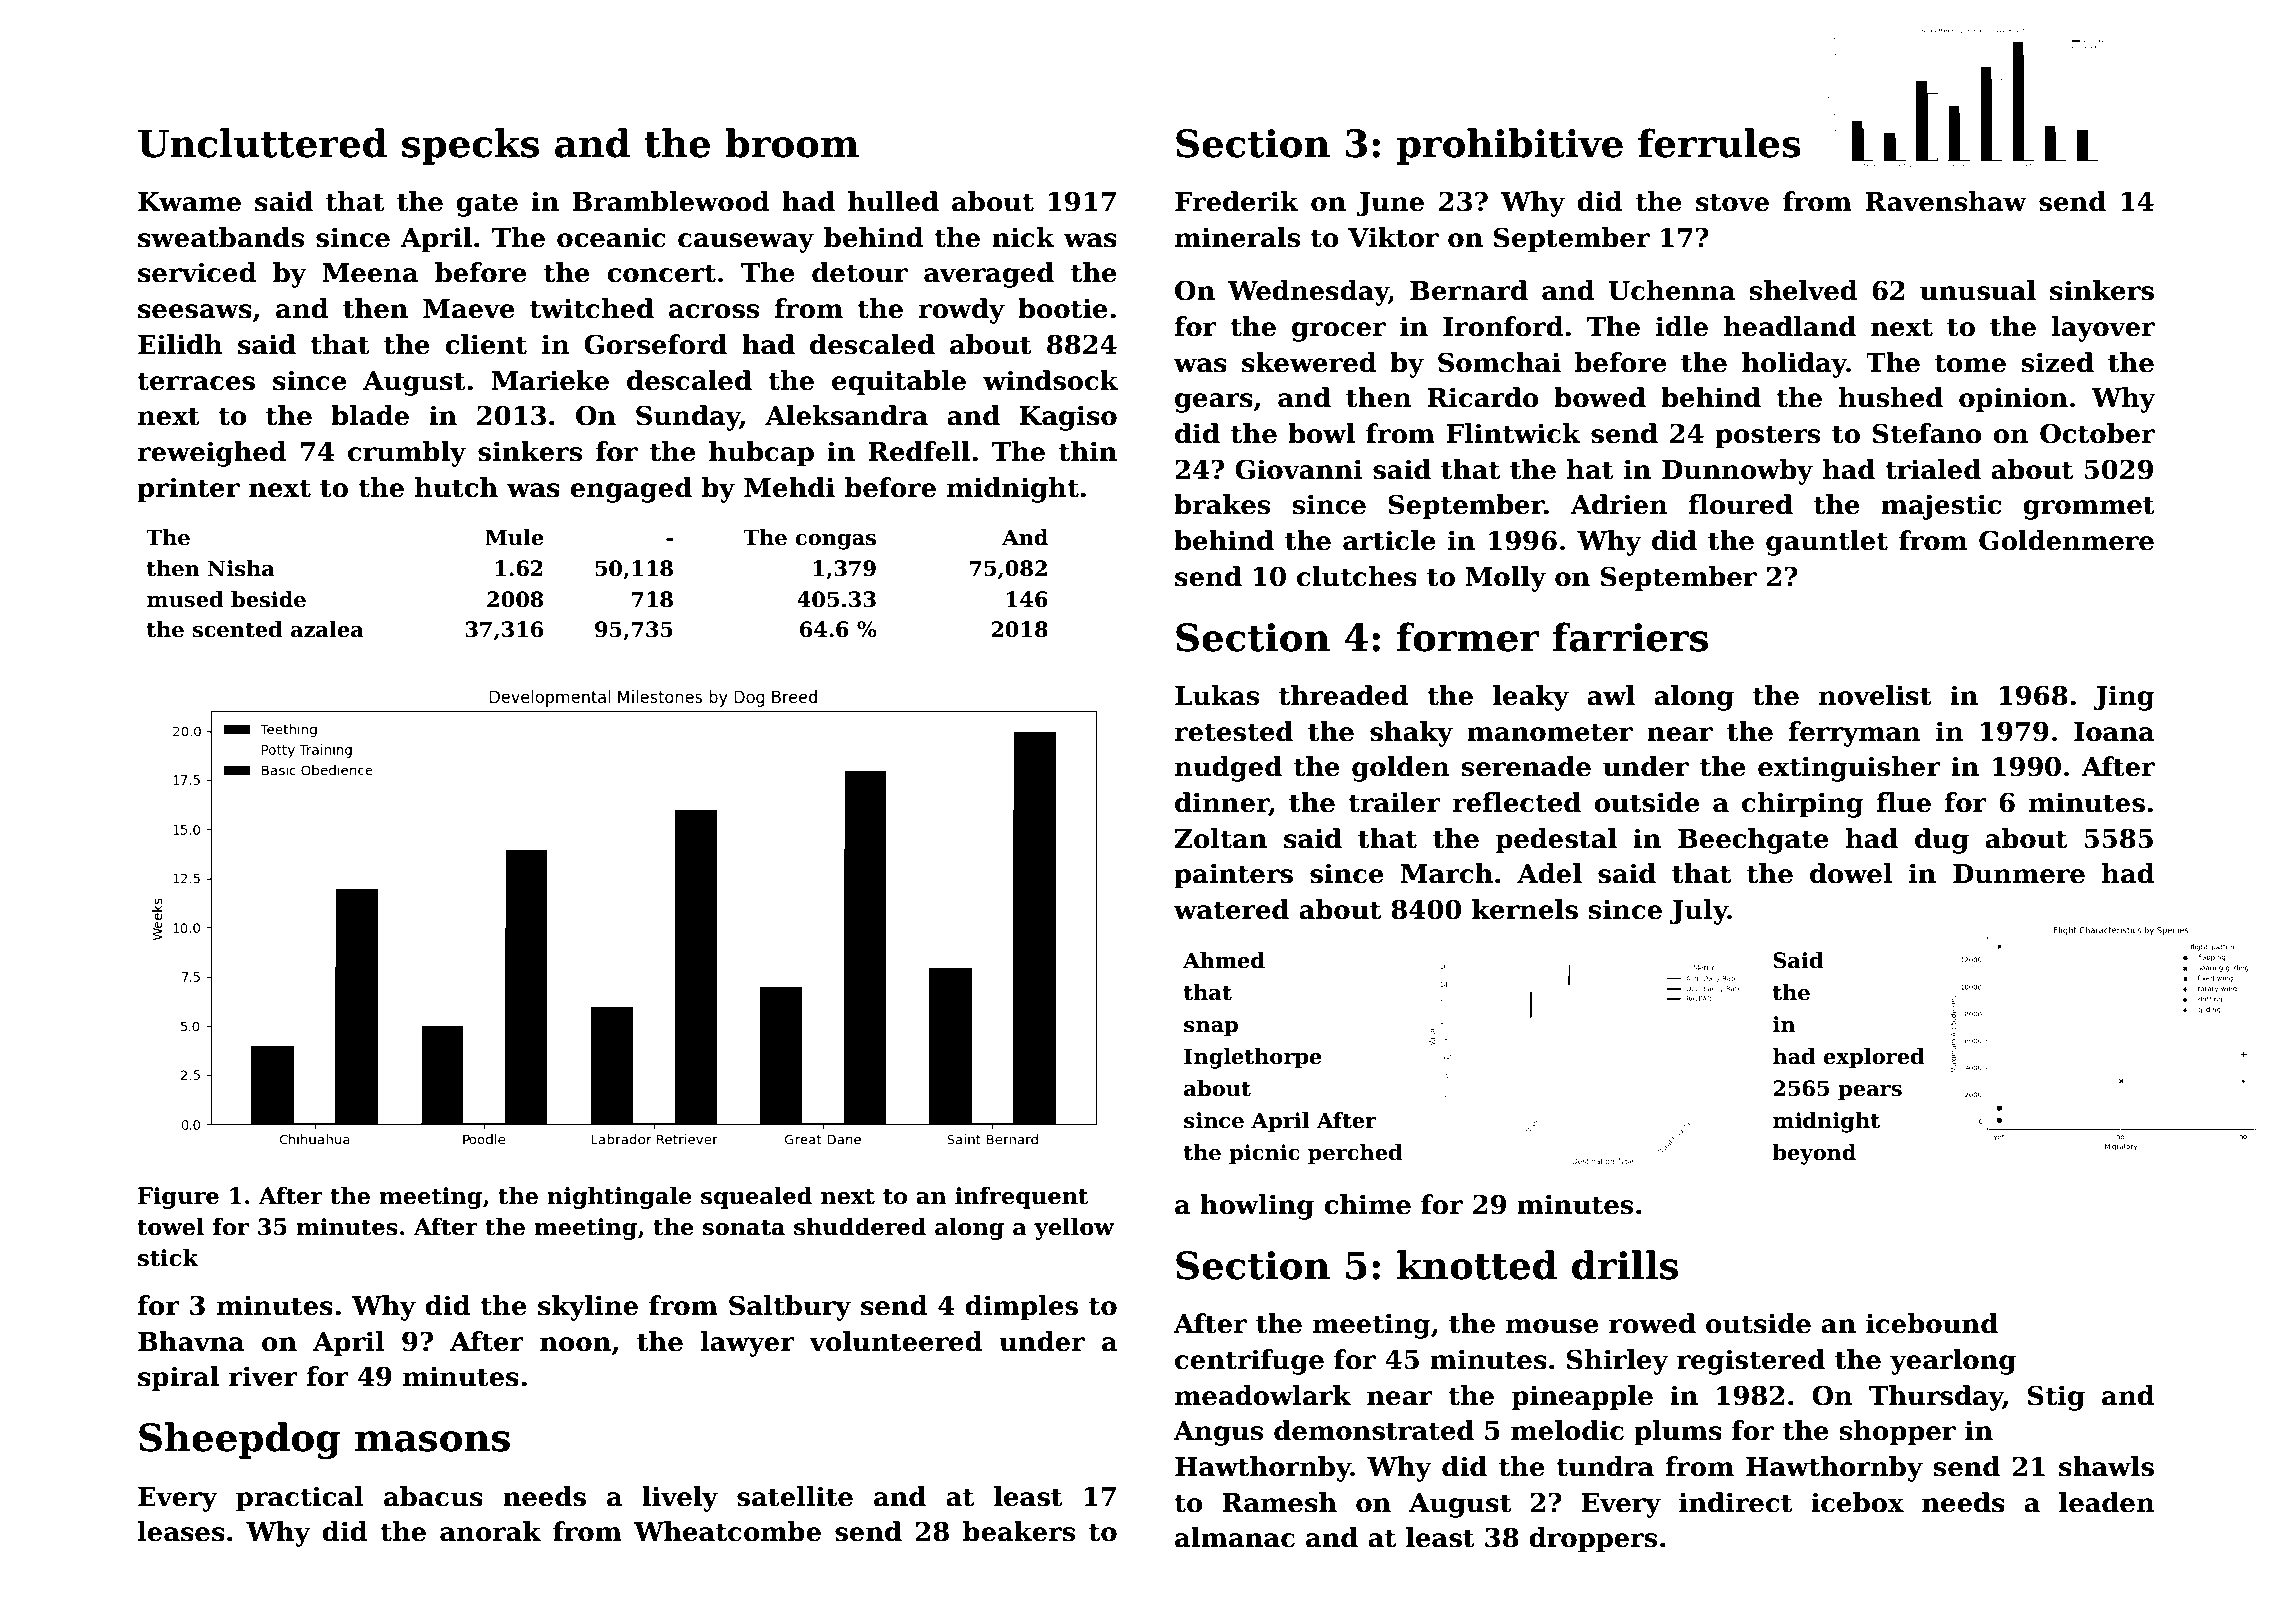 The height and width of the screenshot is (1620, 2292). I want to click on anorak, so click(490, 1531).
